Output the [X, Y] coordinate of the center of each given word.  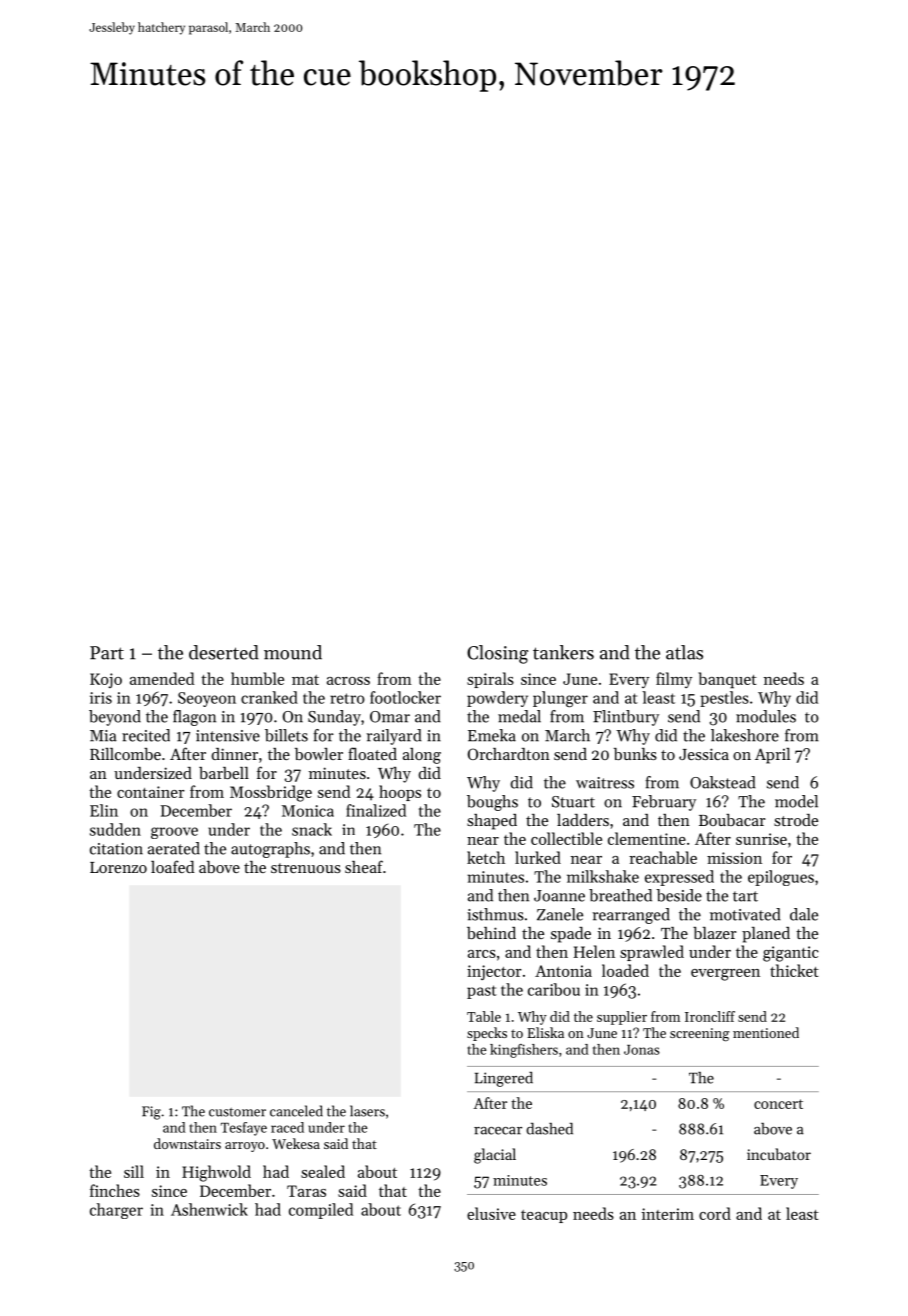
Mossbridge [271, 793]
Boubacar [732, 820]
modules [766, 716]
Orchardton [509, 754]
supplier [622, 1018]
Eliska [545, 1032]
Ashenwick [209, 1209]
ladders [583, 820]
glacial [495, 1156]
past [482, 992]
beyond [115, 718]
